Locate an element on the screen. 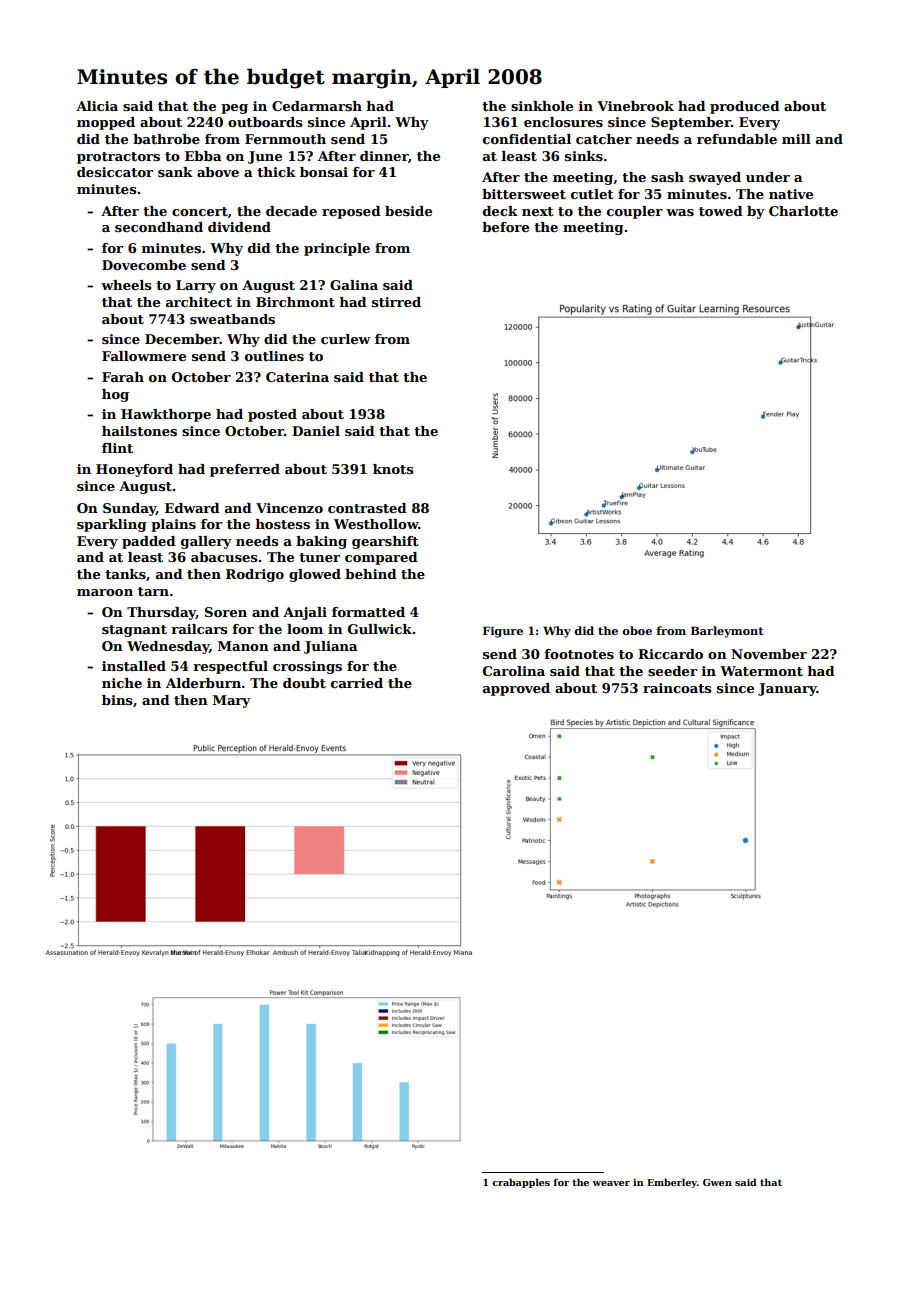  dinner is located at coordinates (384, 156).
